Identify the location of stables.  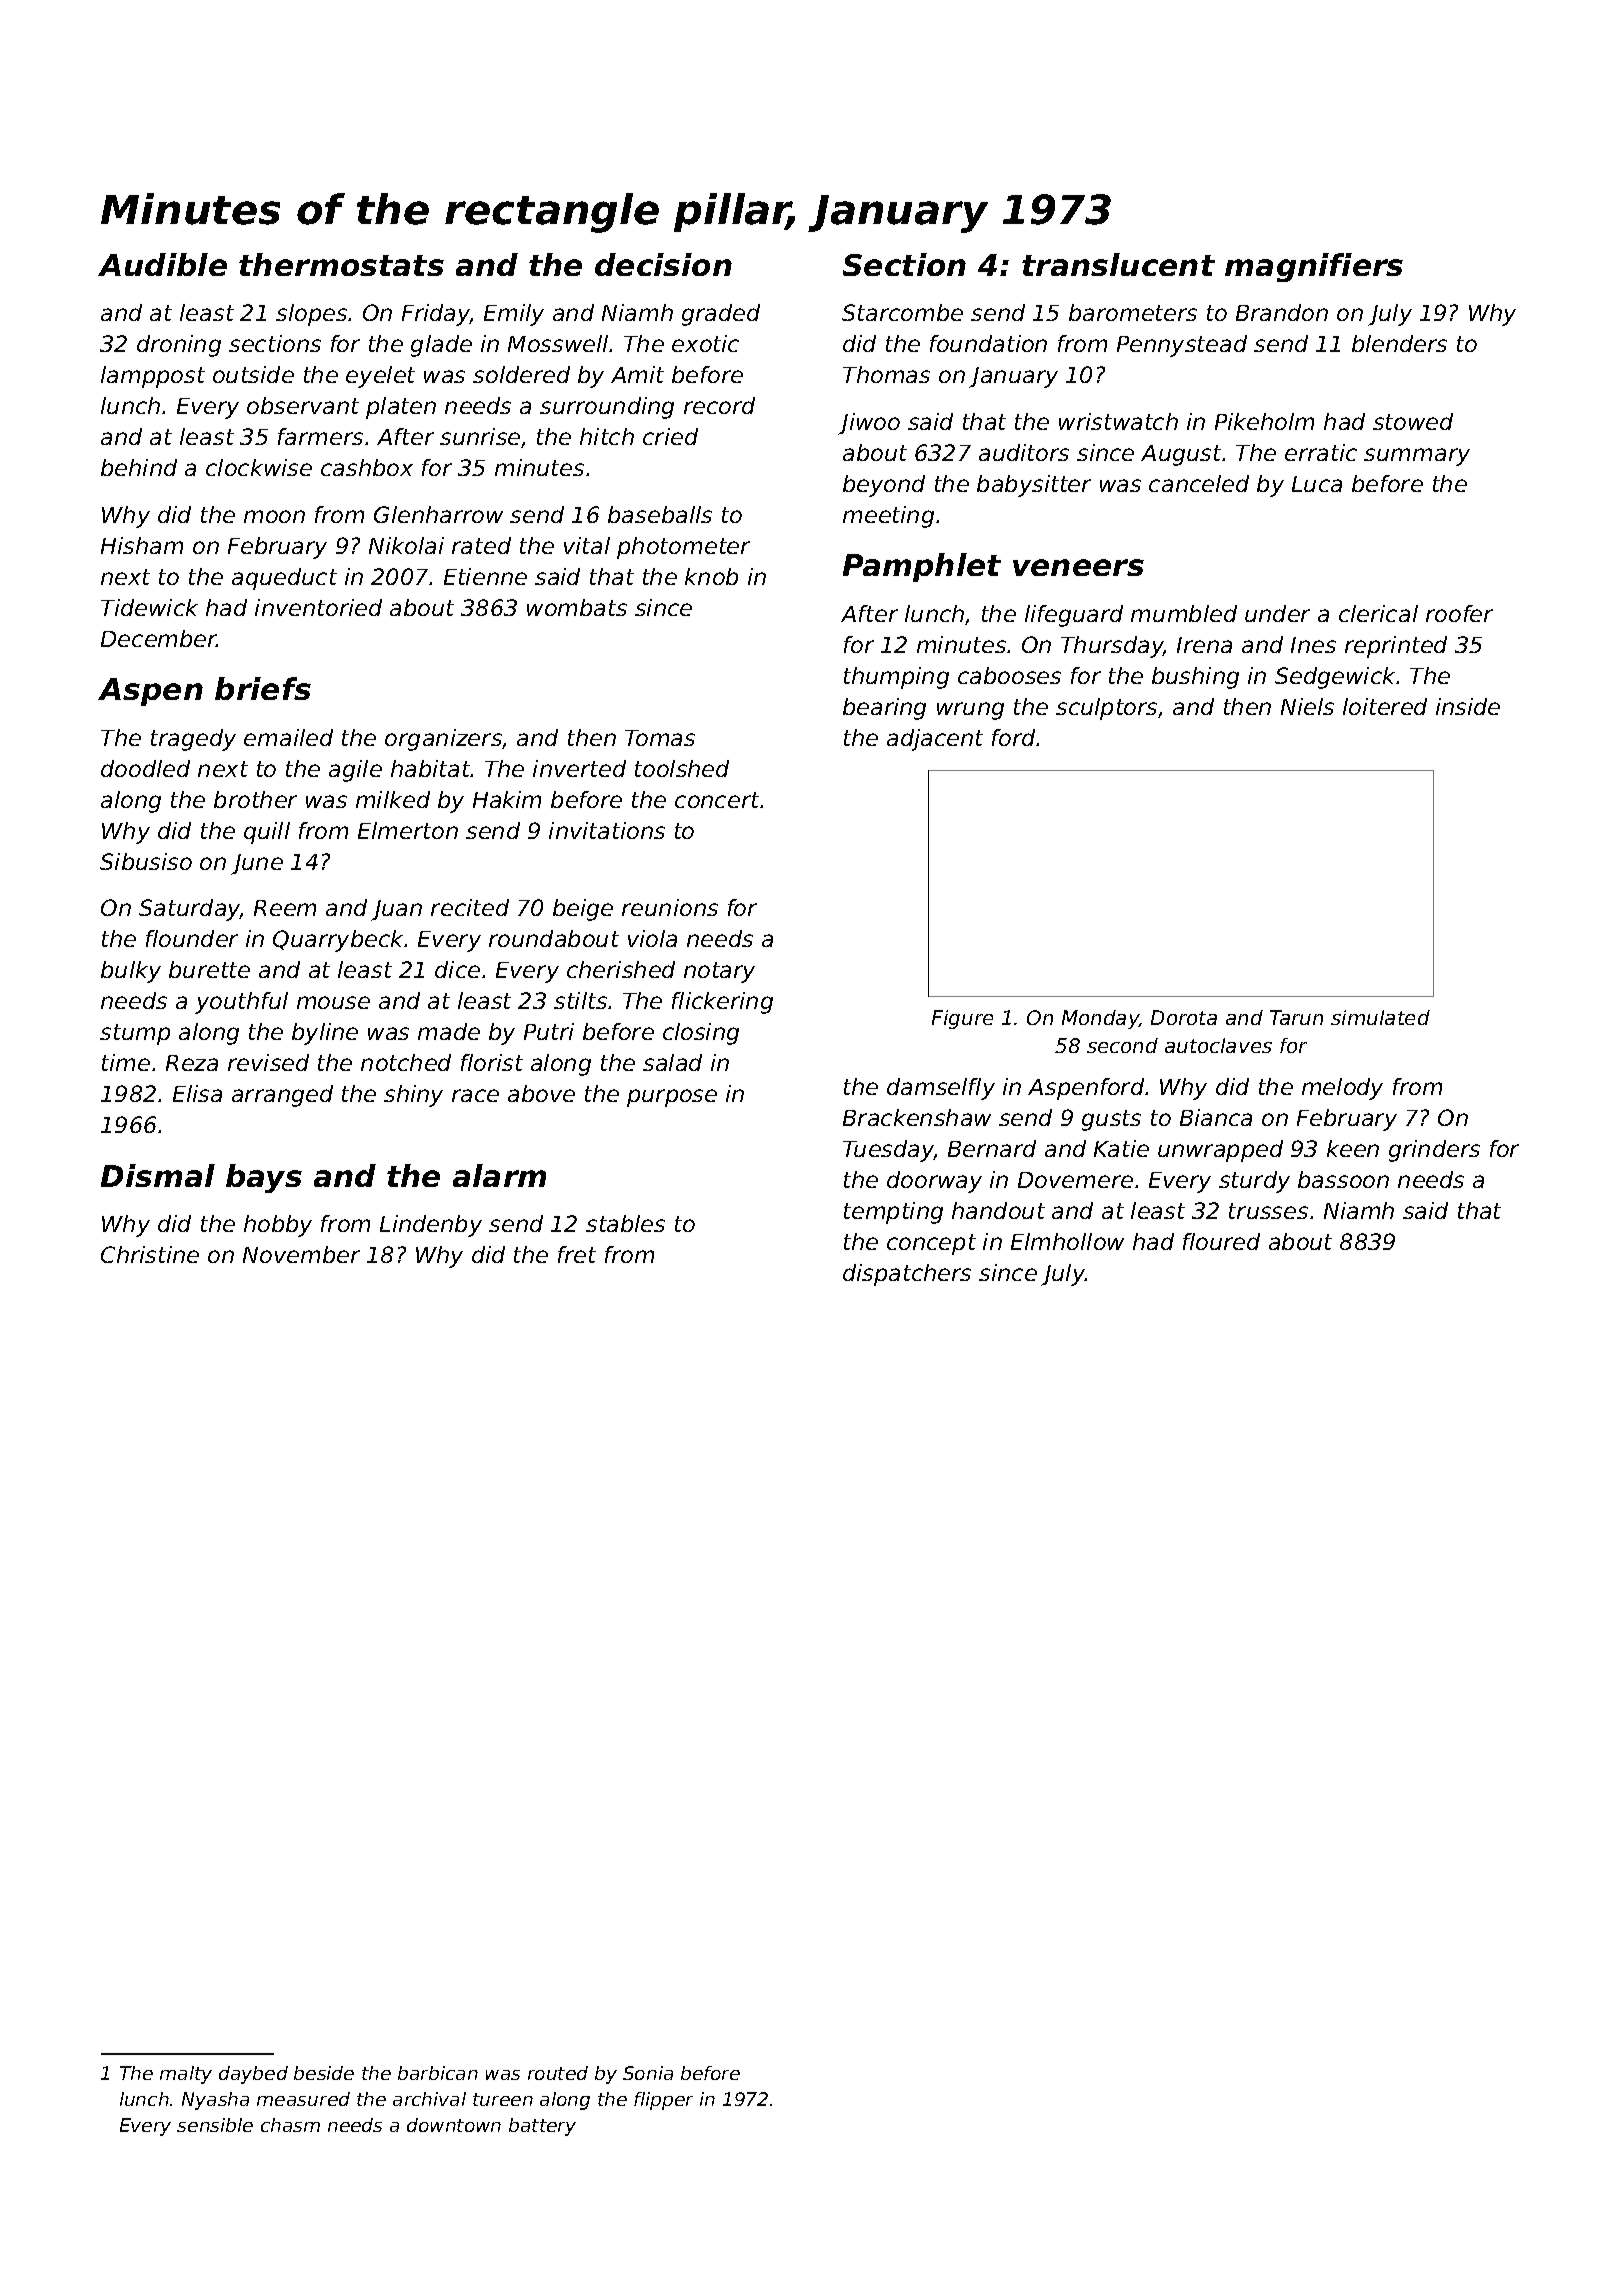
(625, 1223).
